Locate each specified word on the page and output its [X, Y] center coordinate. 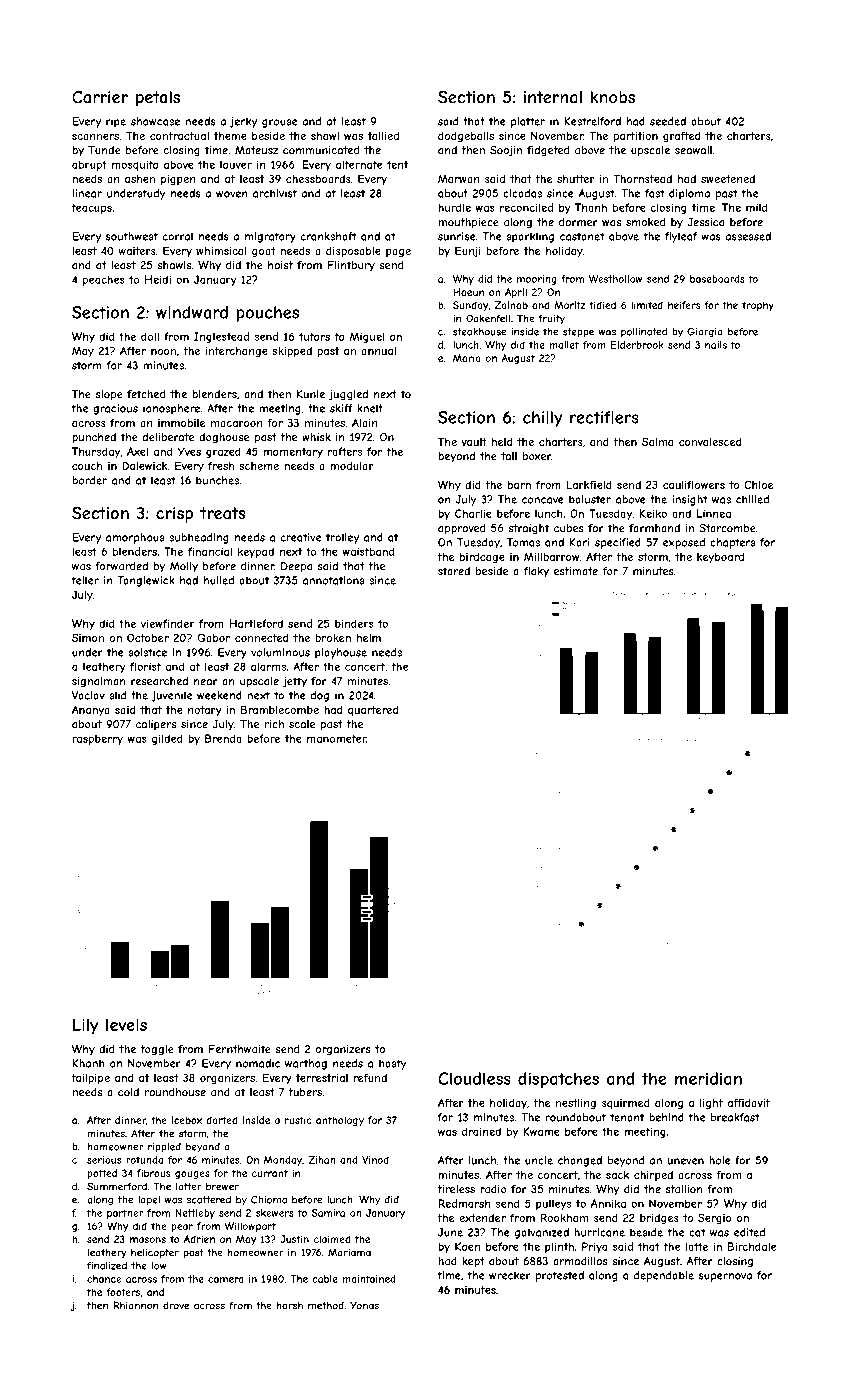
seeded [668, 121]
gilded [167, 739]
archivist [275, 193]
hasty [392, 1064]
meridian [708, 1078]
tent [397, 165]
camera [226, 1280]
